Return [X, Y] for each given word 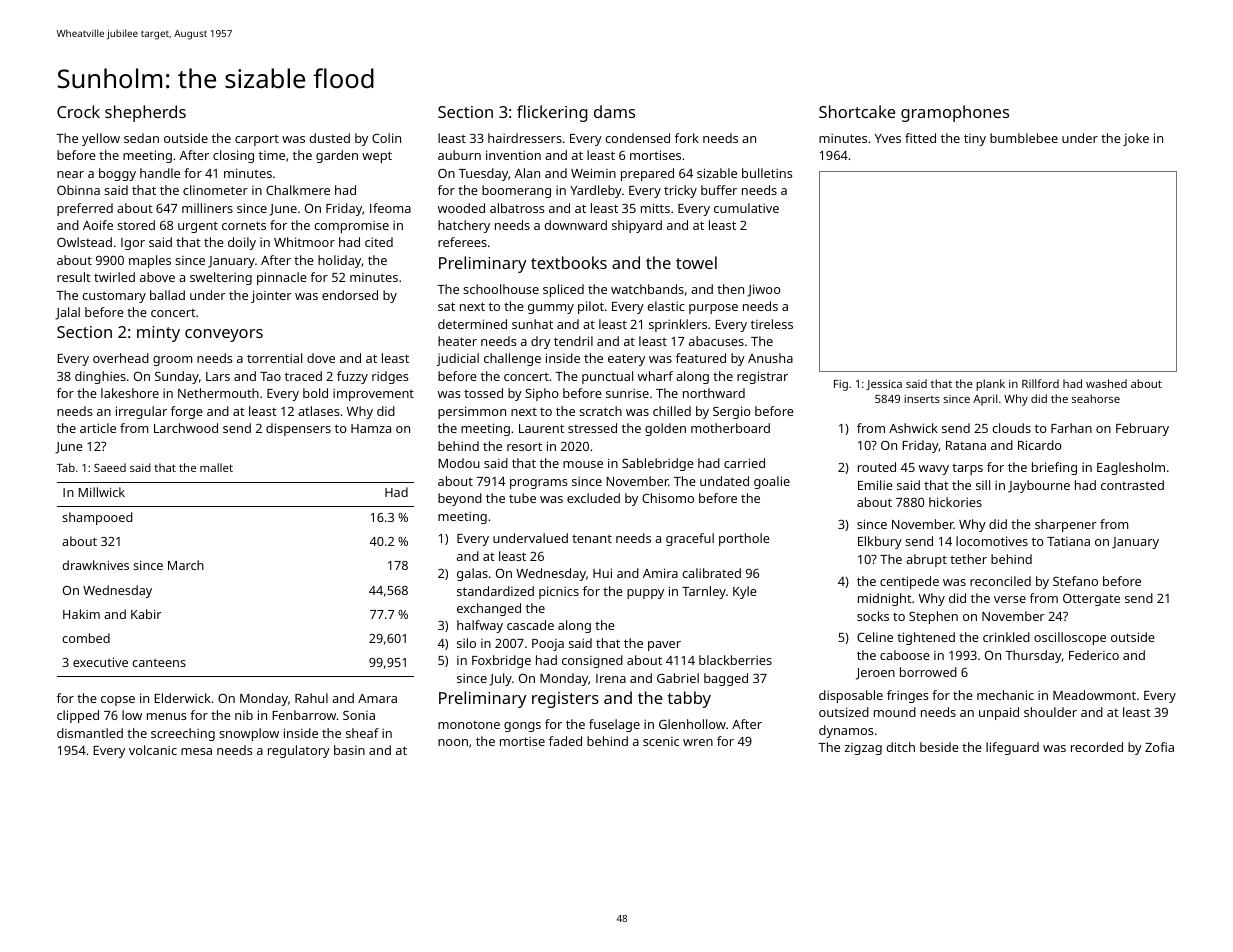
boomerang [516, 191]
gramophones [955, 113]
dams [614, 111]
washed [1106, 383]
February [1142, 429]
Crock [78, 111]
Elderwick [182, 698]
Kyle [745, 592]
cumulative [746, 208]
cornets [244, 225]
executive [100, 662]
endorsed [350, 295]
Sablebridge [658, 464]
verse [1010, 599]
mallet [216, 467]
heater [457, 341]
